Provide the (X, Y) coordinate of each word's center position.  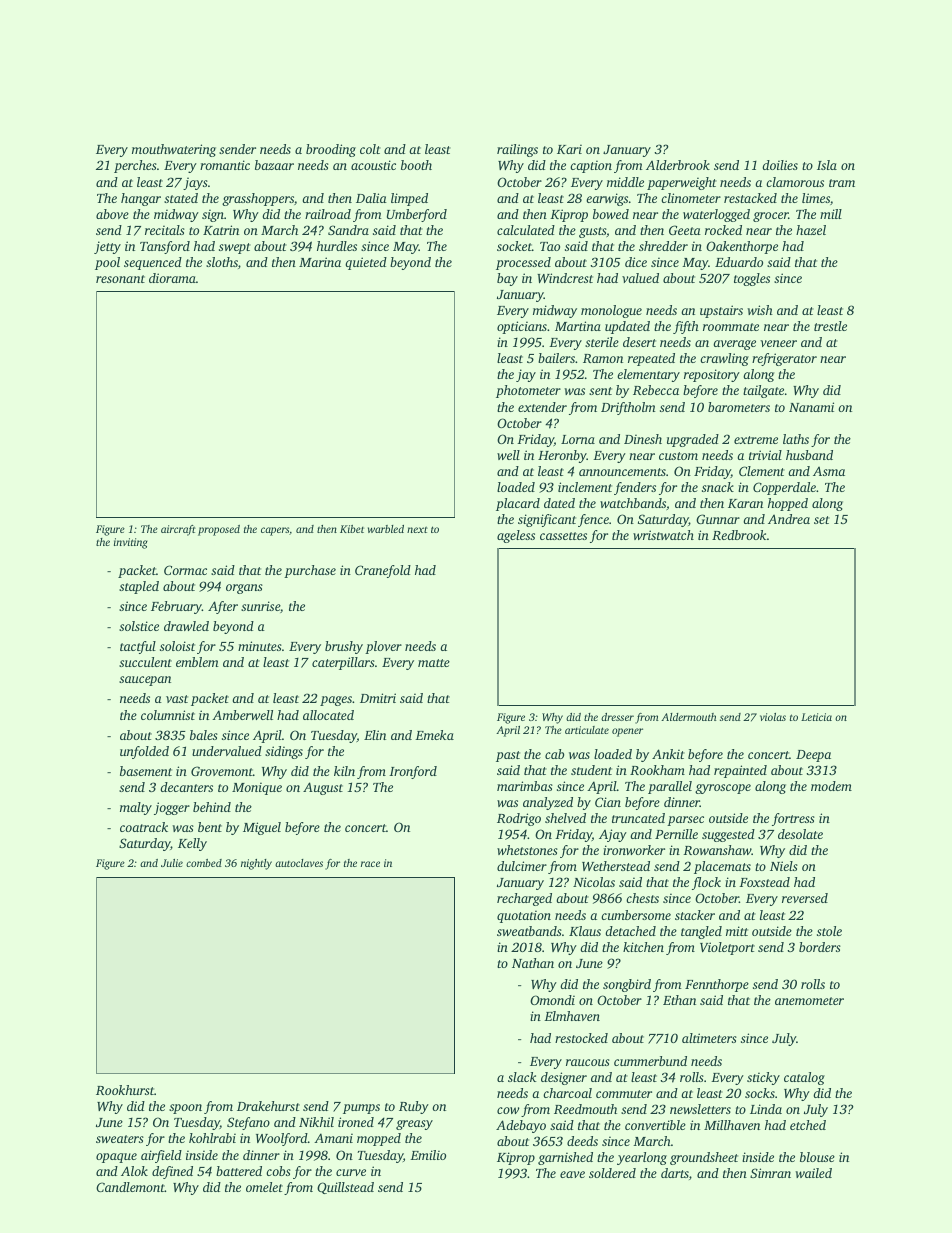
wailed (813, 1173)
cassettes (563, 536)
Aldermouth (688, 717)
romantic (225, 165)
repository (712, 375)
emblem (197, 662)
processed (523, 263)
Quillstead (345, 1188)
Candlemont (130, 1187)
